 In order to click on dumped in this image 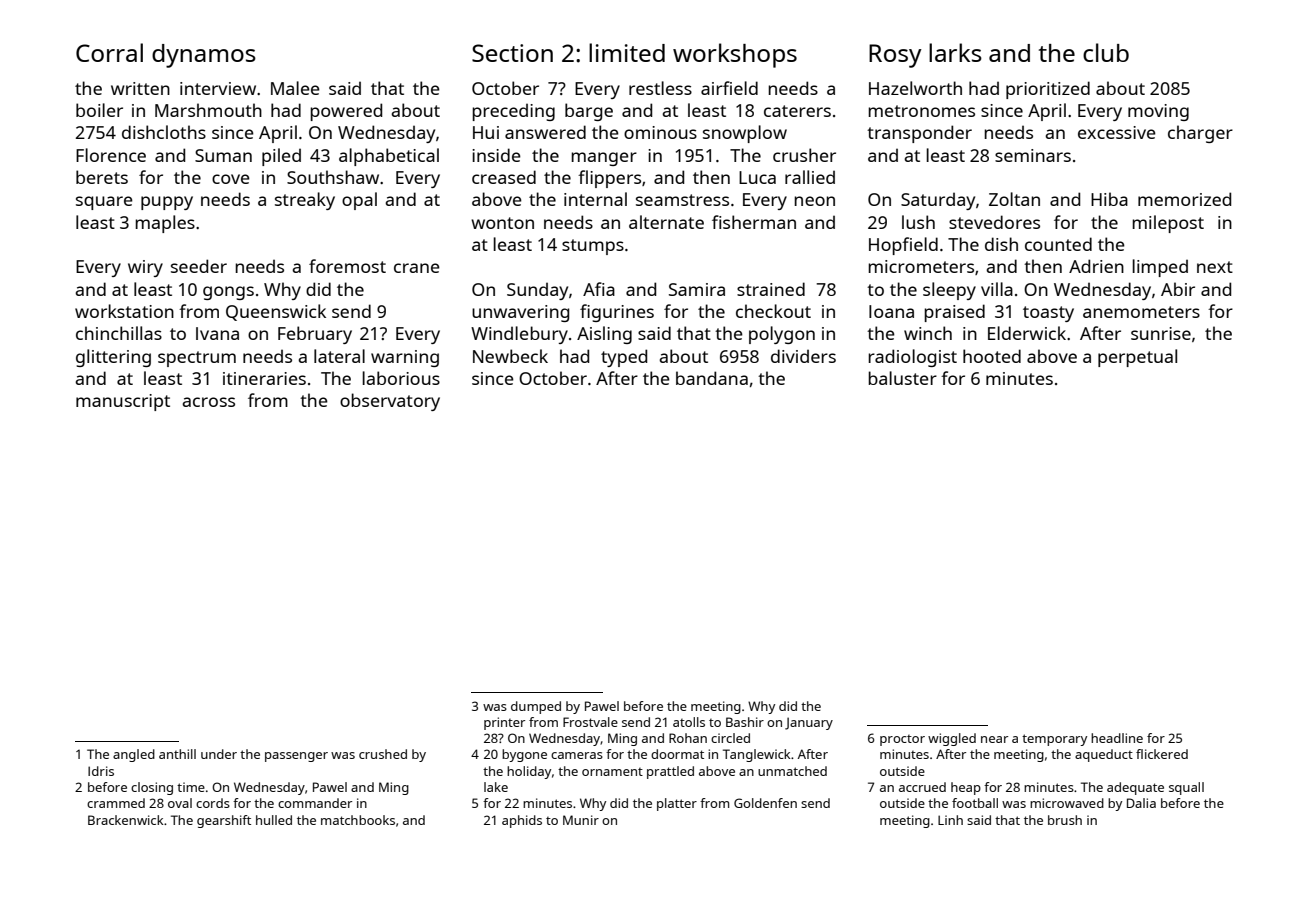, I will do `click(536, 707)`.
